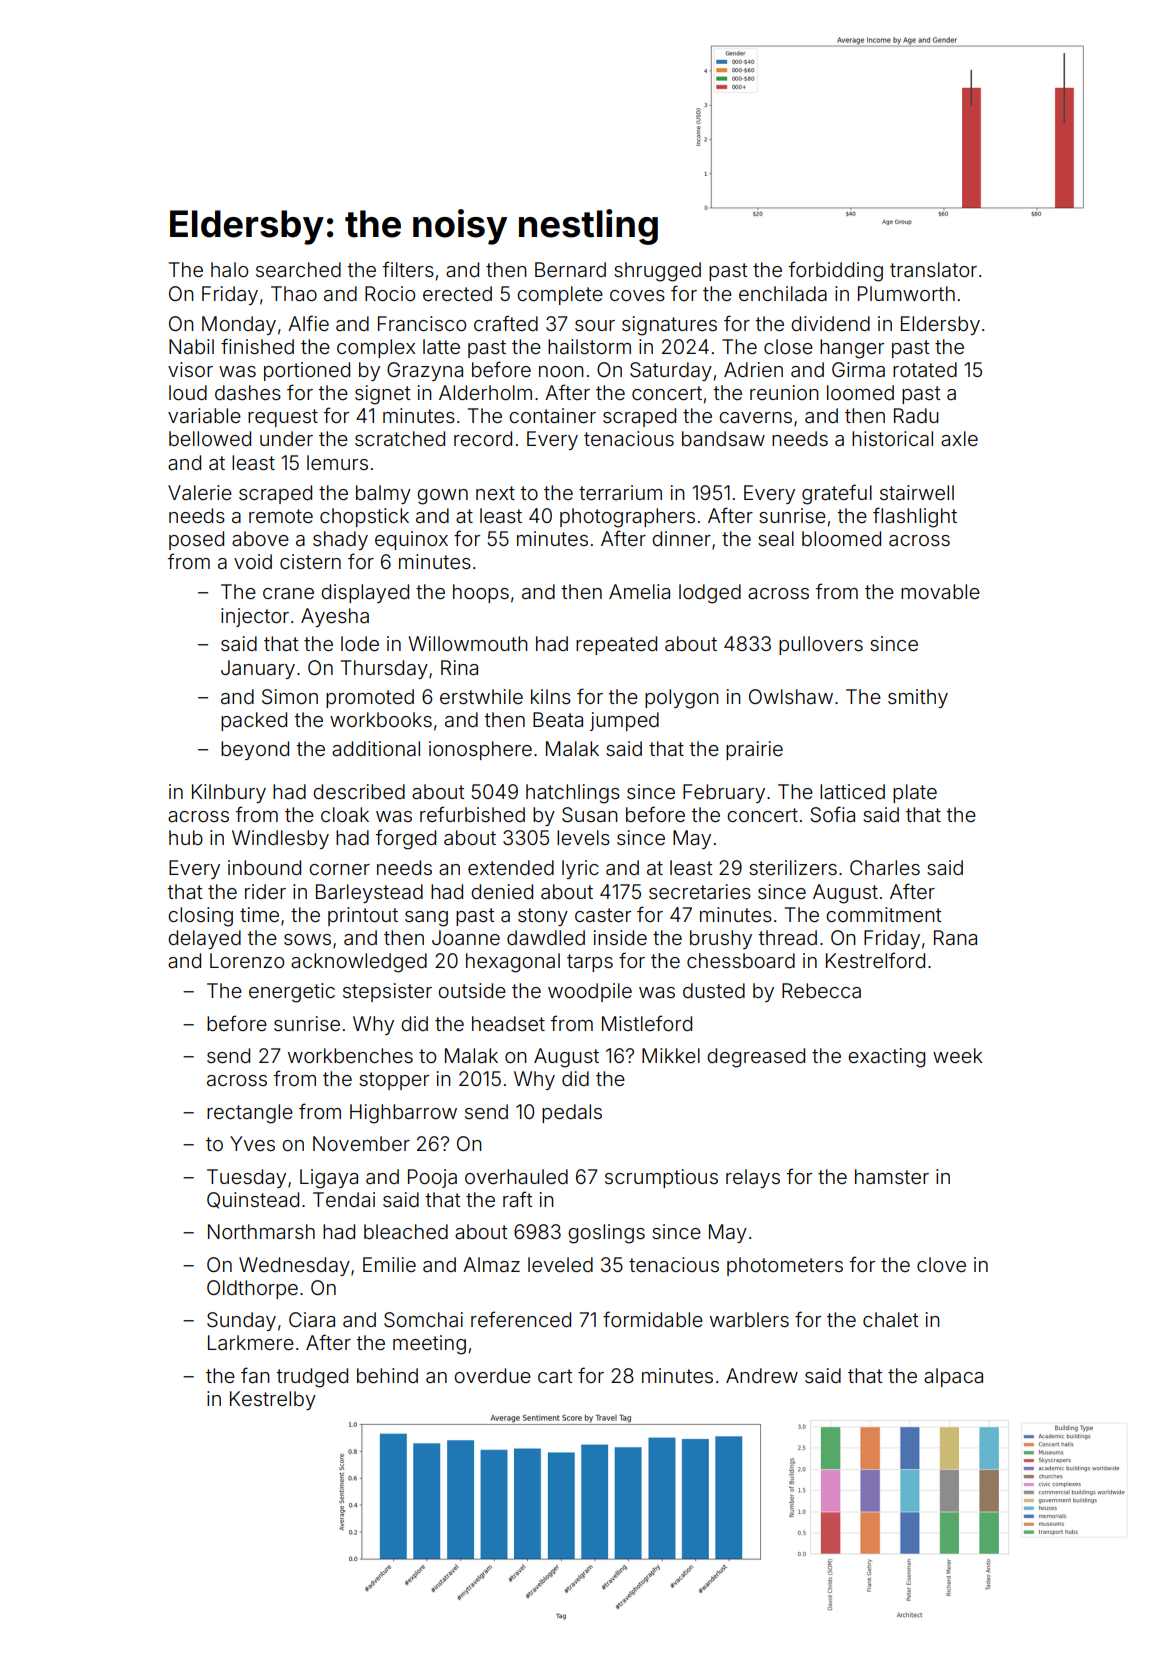 The image size is (1165, 1654). I want to click on latticed, so click(852, 791).
